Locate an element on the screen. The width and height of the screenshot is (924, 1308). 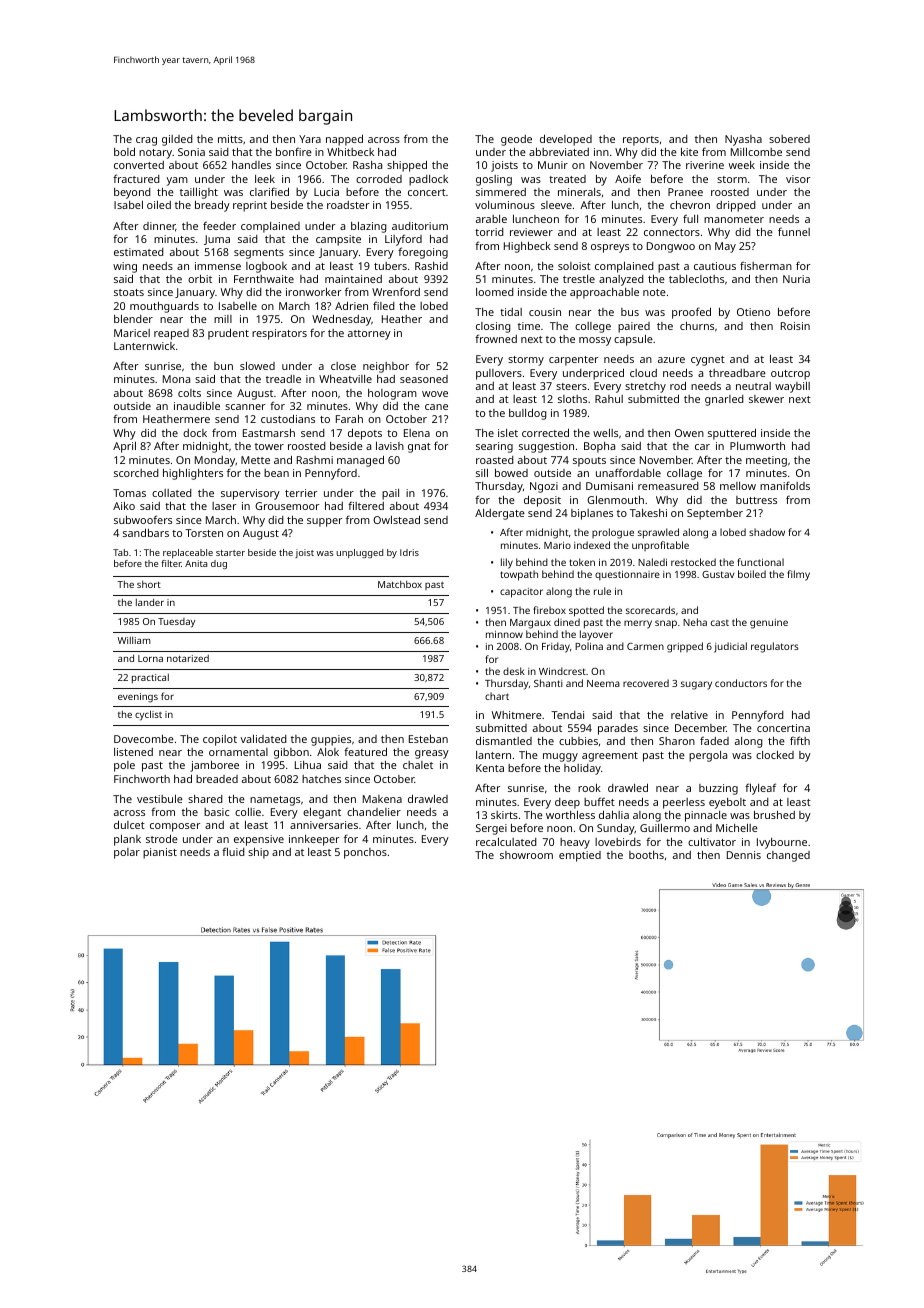
Aldergate is located at coordinates (500, 514).
